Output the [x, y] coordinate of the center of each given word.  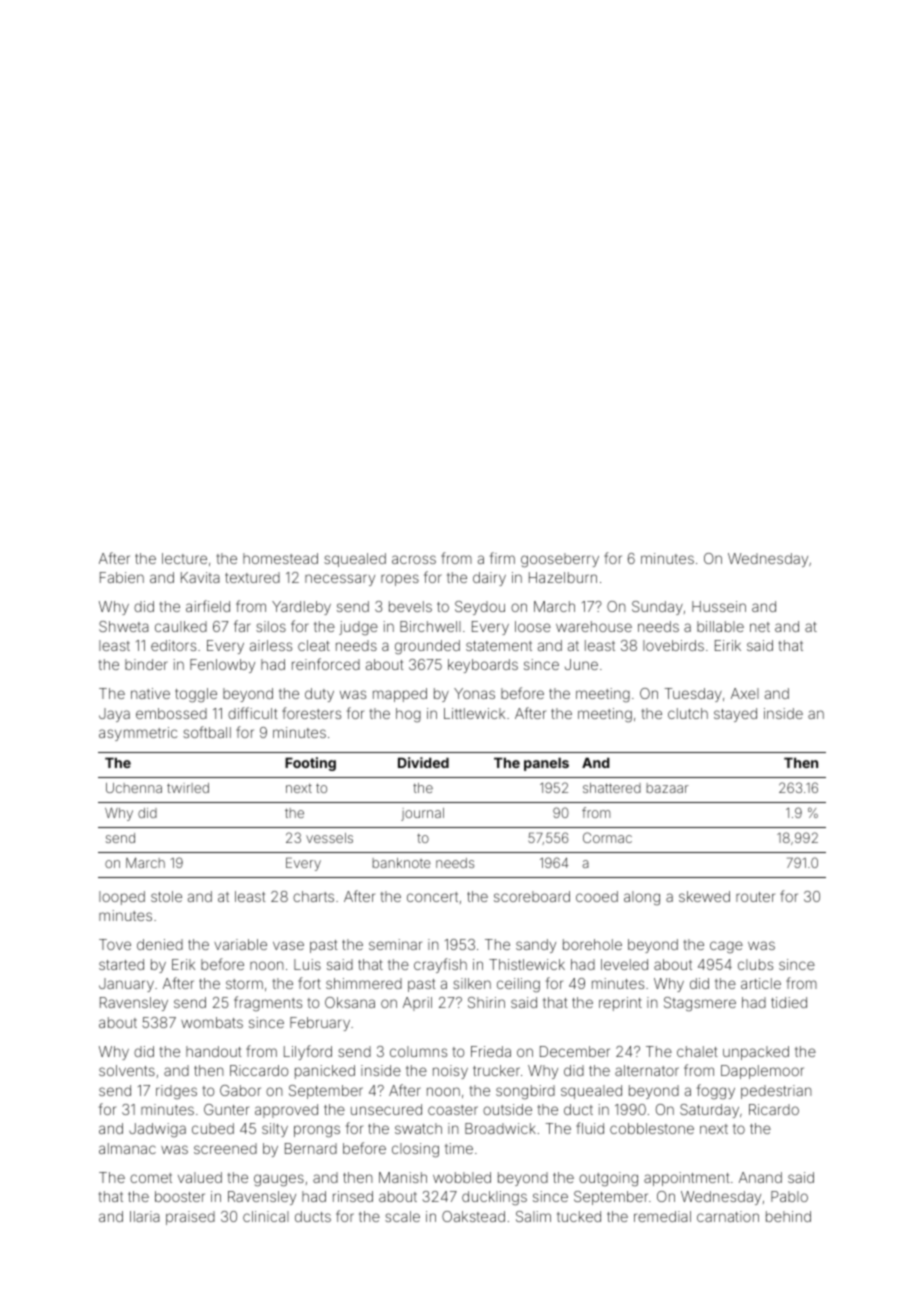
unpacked [756, 1053]
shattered [612, 788]
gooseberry [560, 560]
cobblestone [652, 1128]
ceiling [518, 985]
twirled [188, 788]
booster [180, 1196]
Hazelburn [563, 577]
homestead [280, 558]
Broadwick [500, 1128]
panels [546, 764]
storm [244, 984]
